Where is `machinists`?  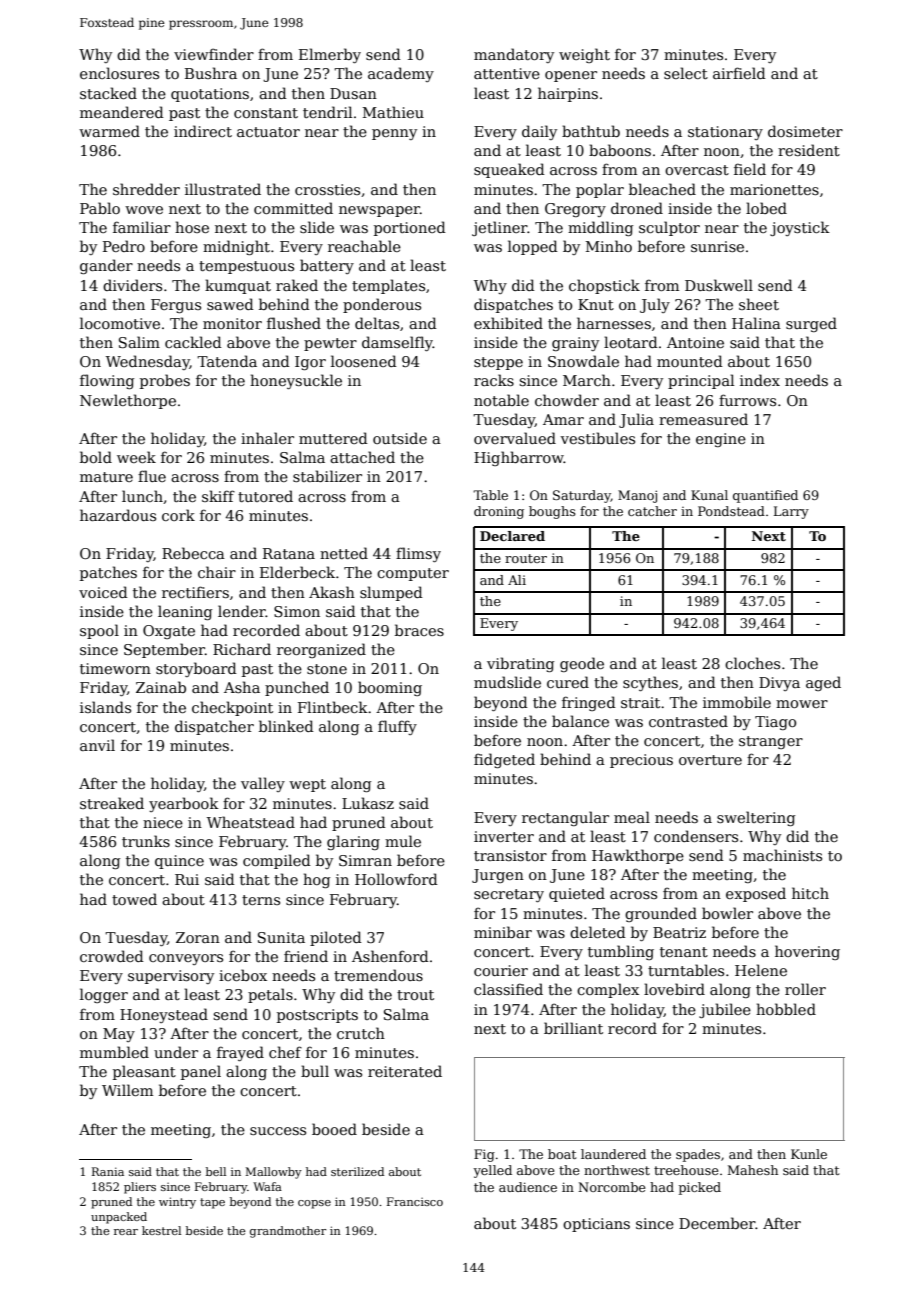 machinists is located at coordinates (782, 855).
